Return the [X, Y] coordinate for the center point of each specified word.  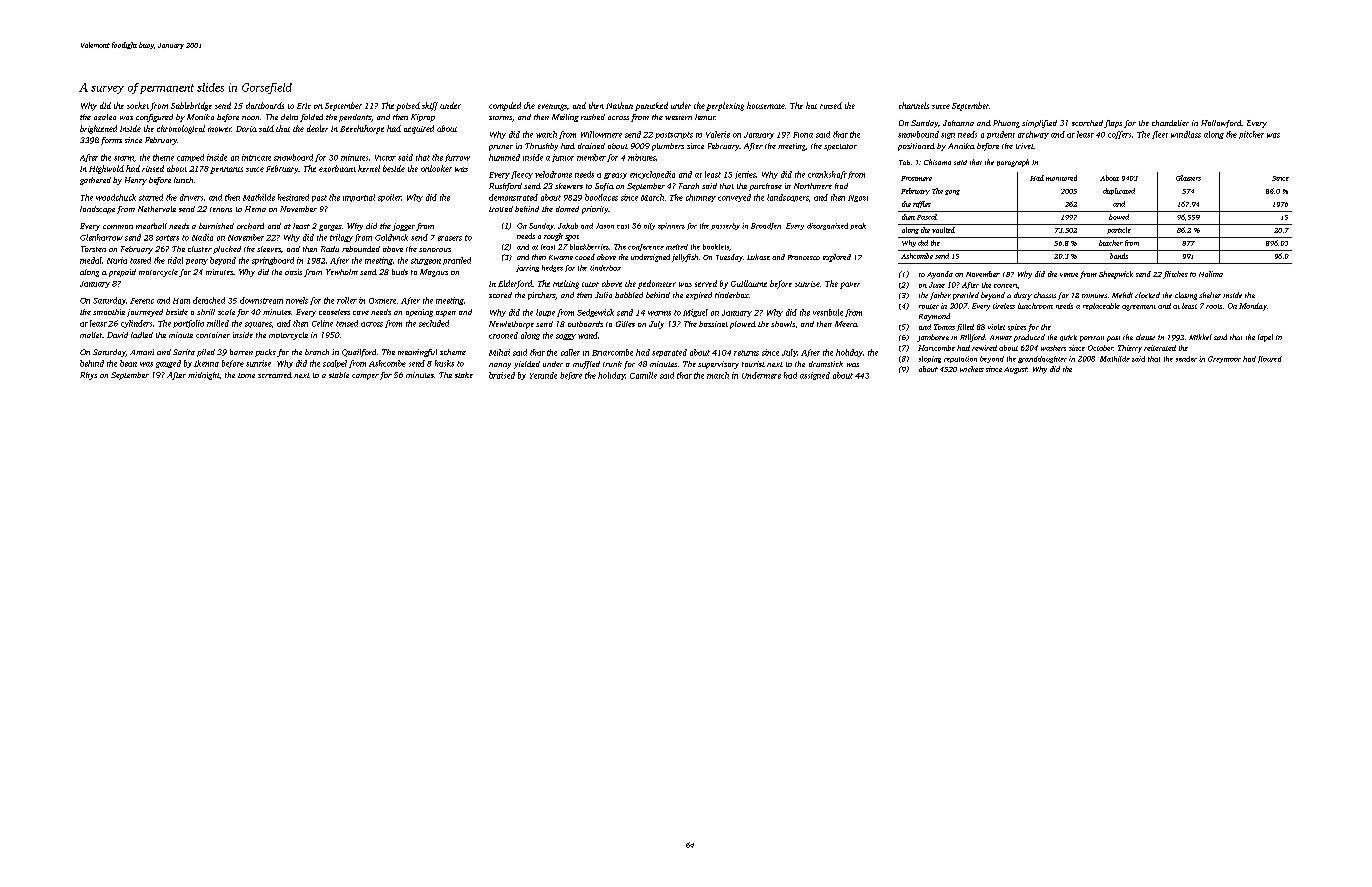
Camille [643, 375]
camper [365, 377]
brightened [98, 129]
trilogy [341, 238]
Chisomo [937, 162]
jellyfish [685, 258]
